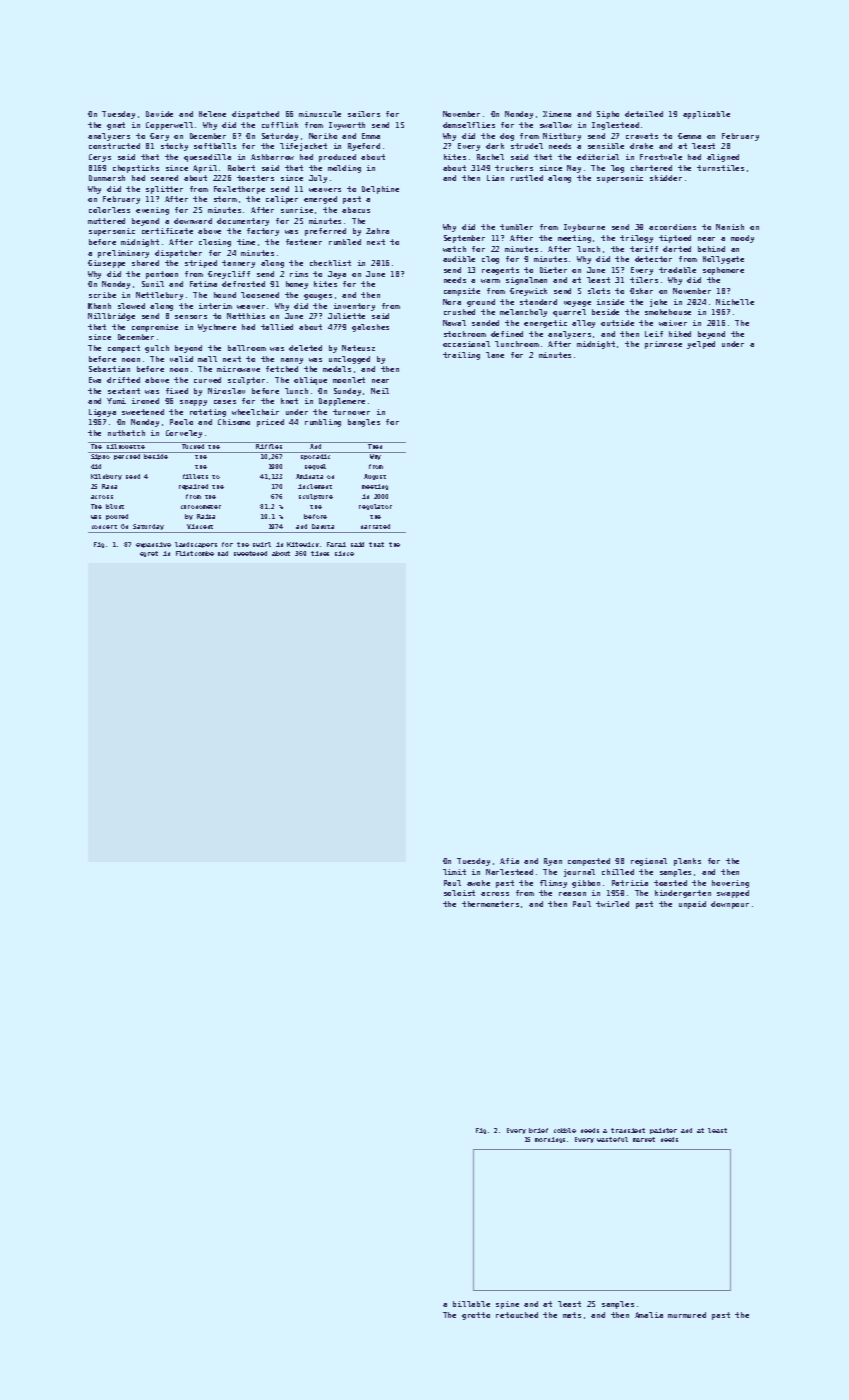 Image resolution: width=849 pixels, height=1400 pixels. I want to click on billable, so click(471, 1304).
